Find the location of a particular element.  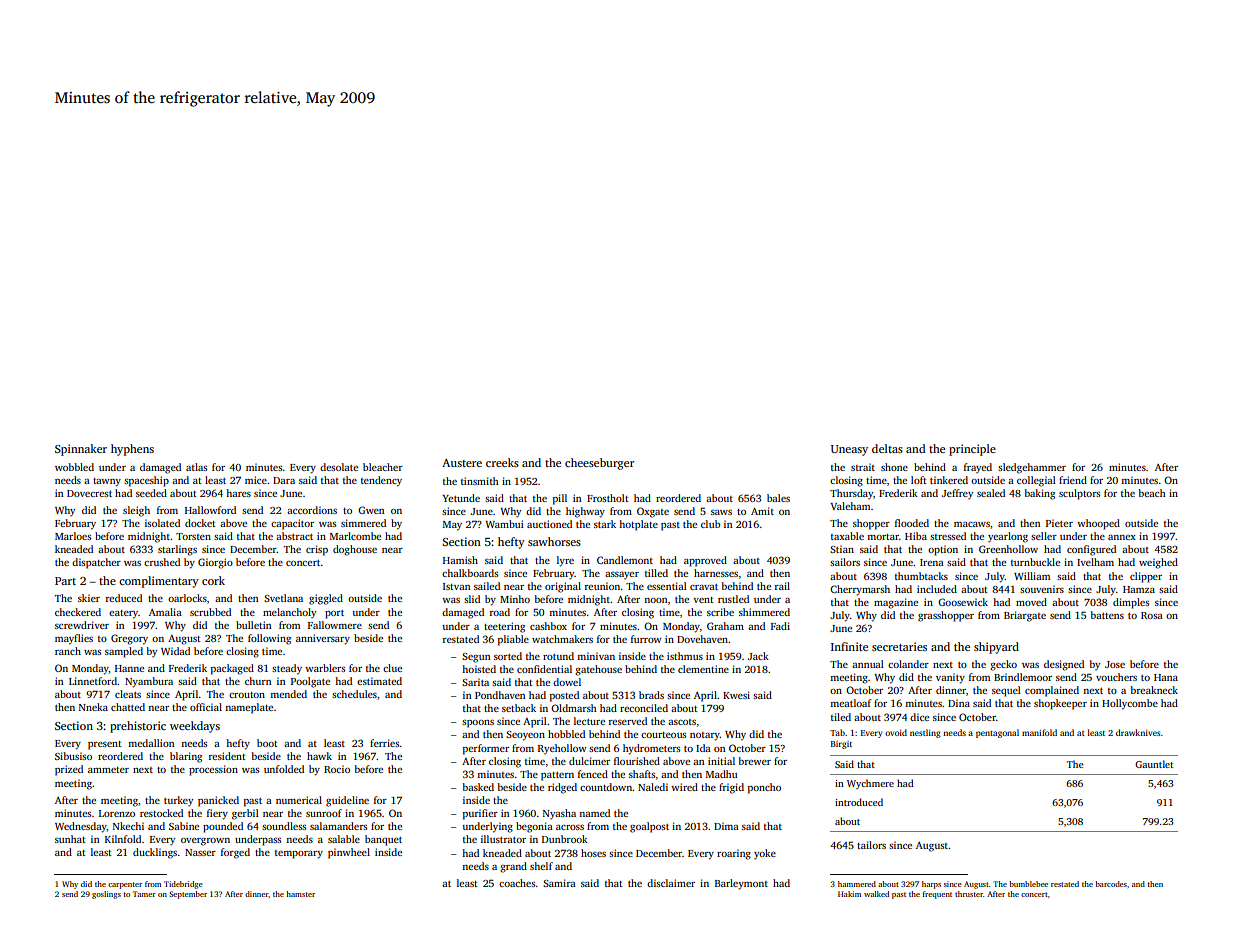

Hollycombe is located at coordinates (1130, 704).
